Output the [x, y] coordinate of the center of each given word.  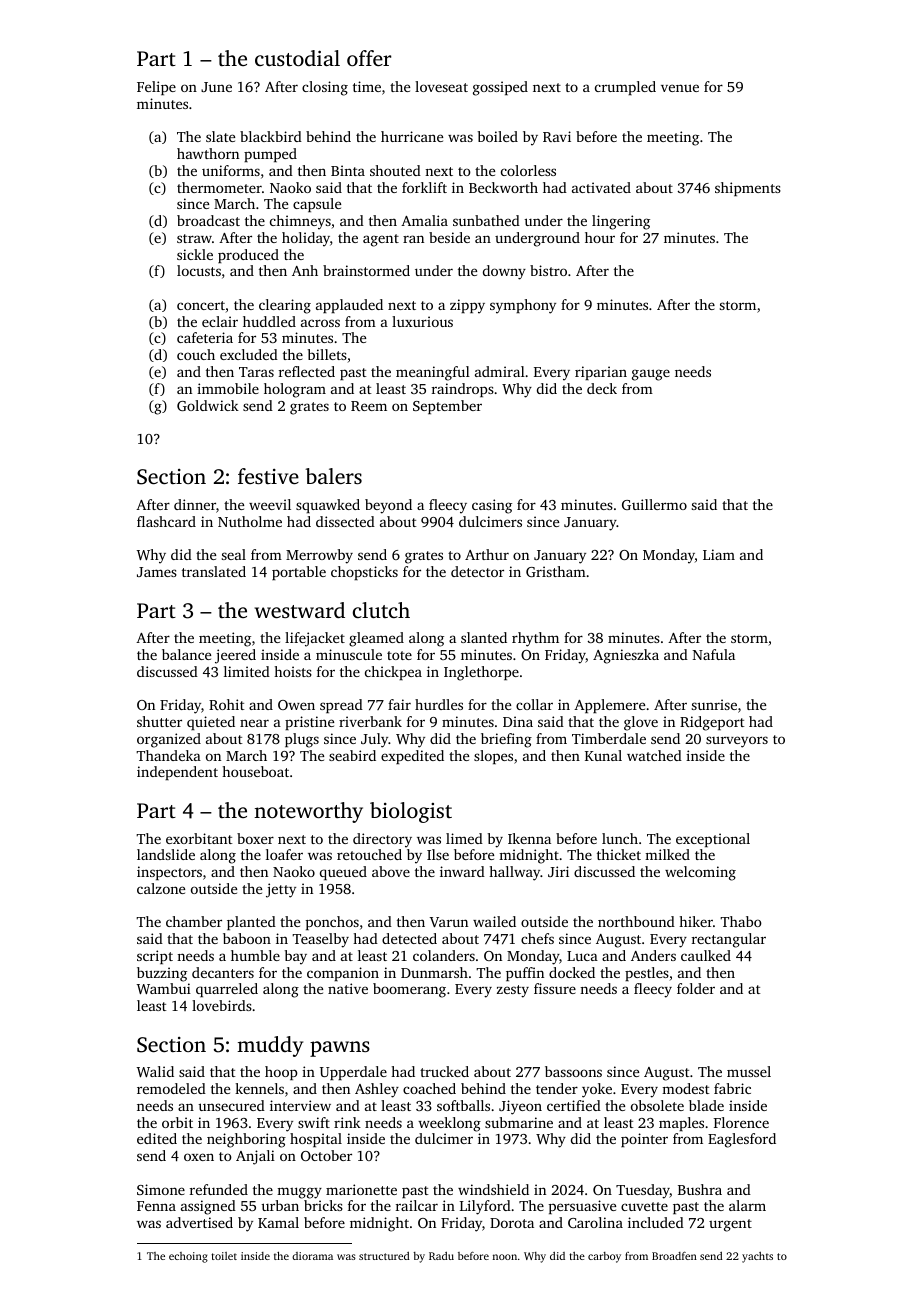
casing [492, 506]
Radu [441, 1256]
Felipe [156, 88]
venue [680, 88]
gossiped [500, 88]
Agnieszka [626, 656]
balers [333, 476]
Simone [161, 1189]
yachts [757, 1257]
